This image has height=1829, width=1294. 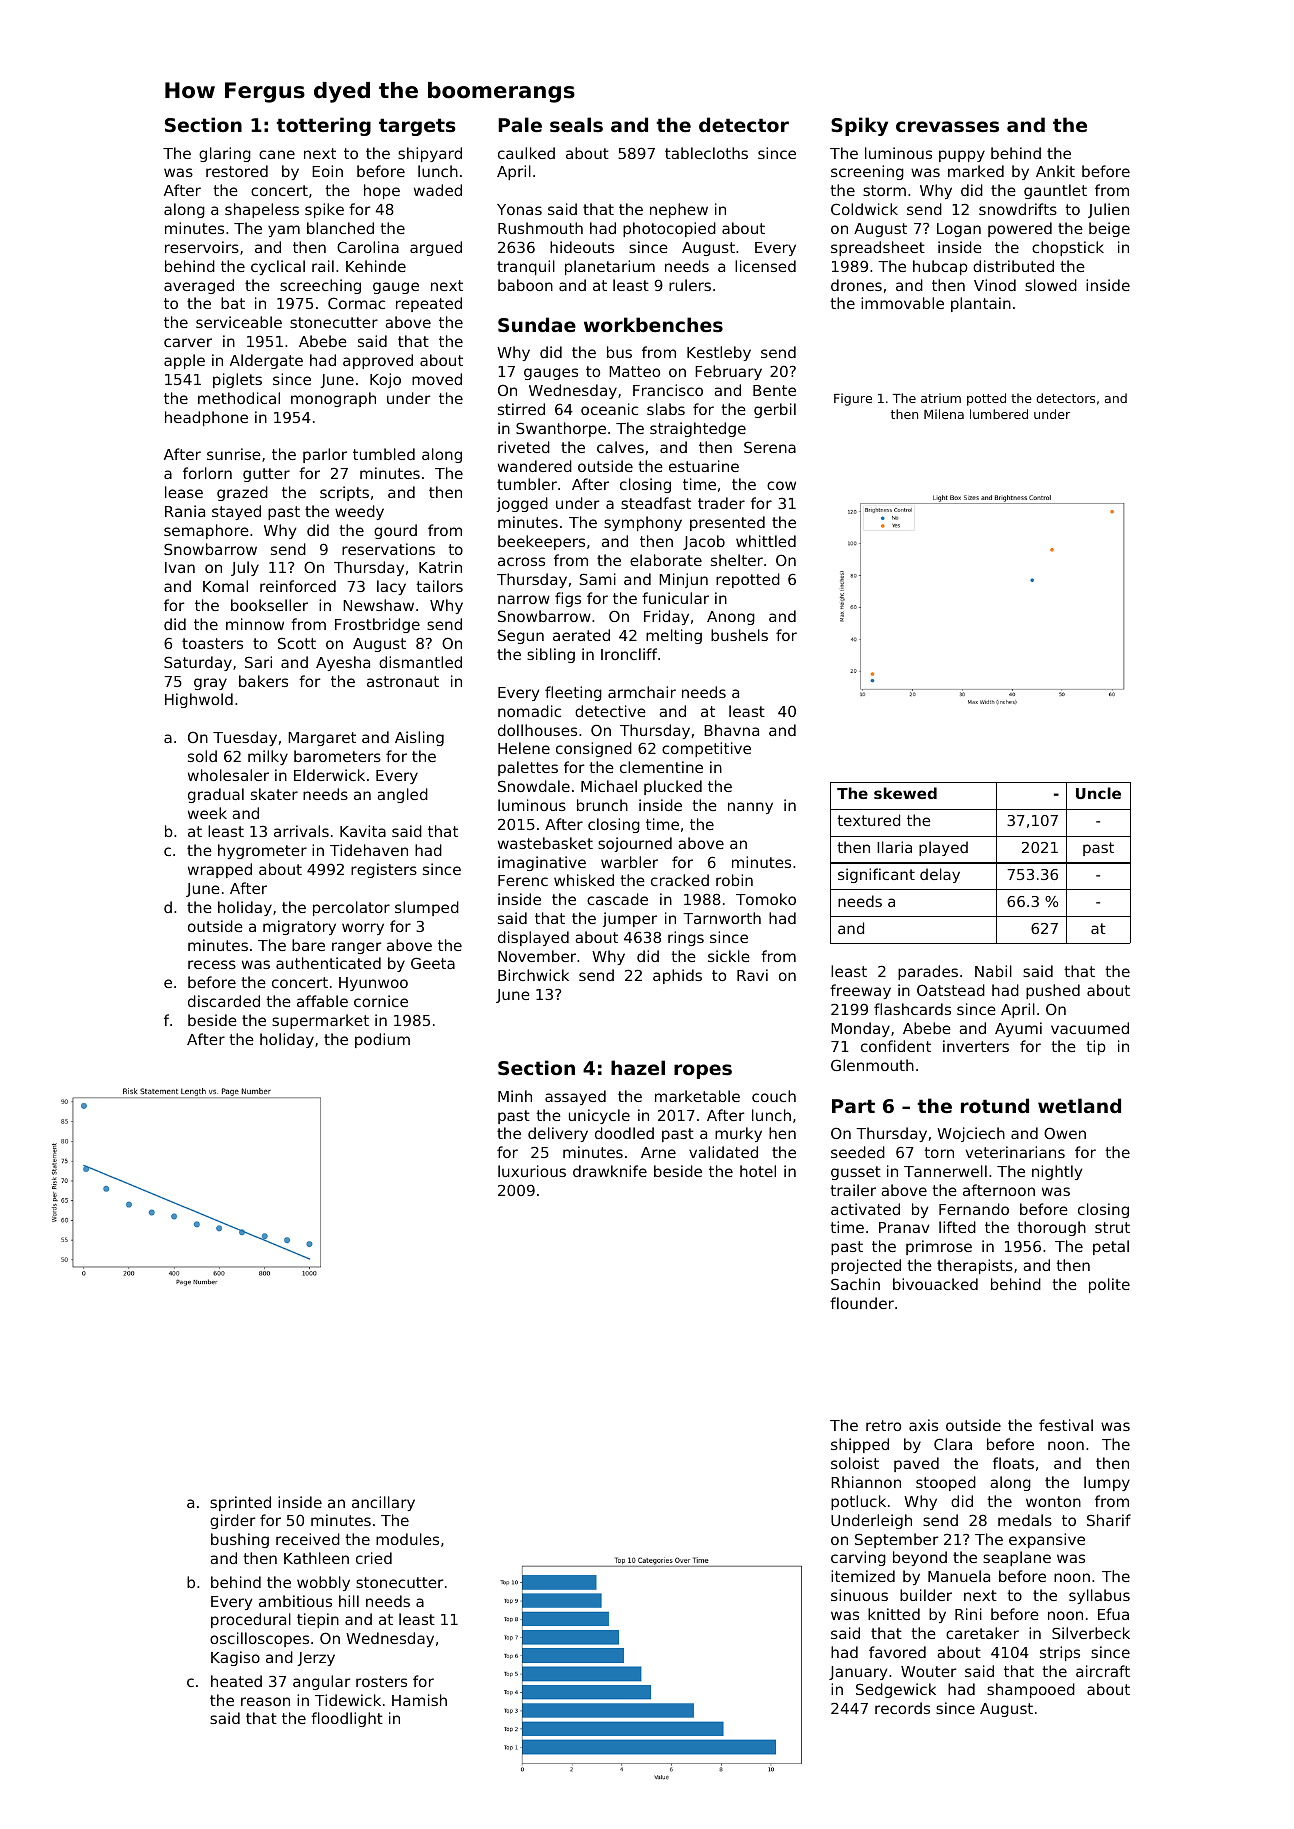 What do you see at coordinates (609, 786) in the image?
I see `Michael` at bounding box center [609, 786].
